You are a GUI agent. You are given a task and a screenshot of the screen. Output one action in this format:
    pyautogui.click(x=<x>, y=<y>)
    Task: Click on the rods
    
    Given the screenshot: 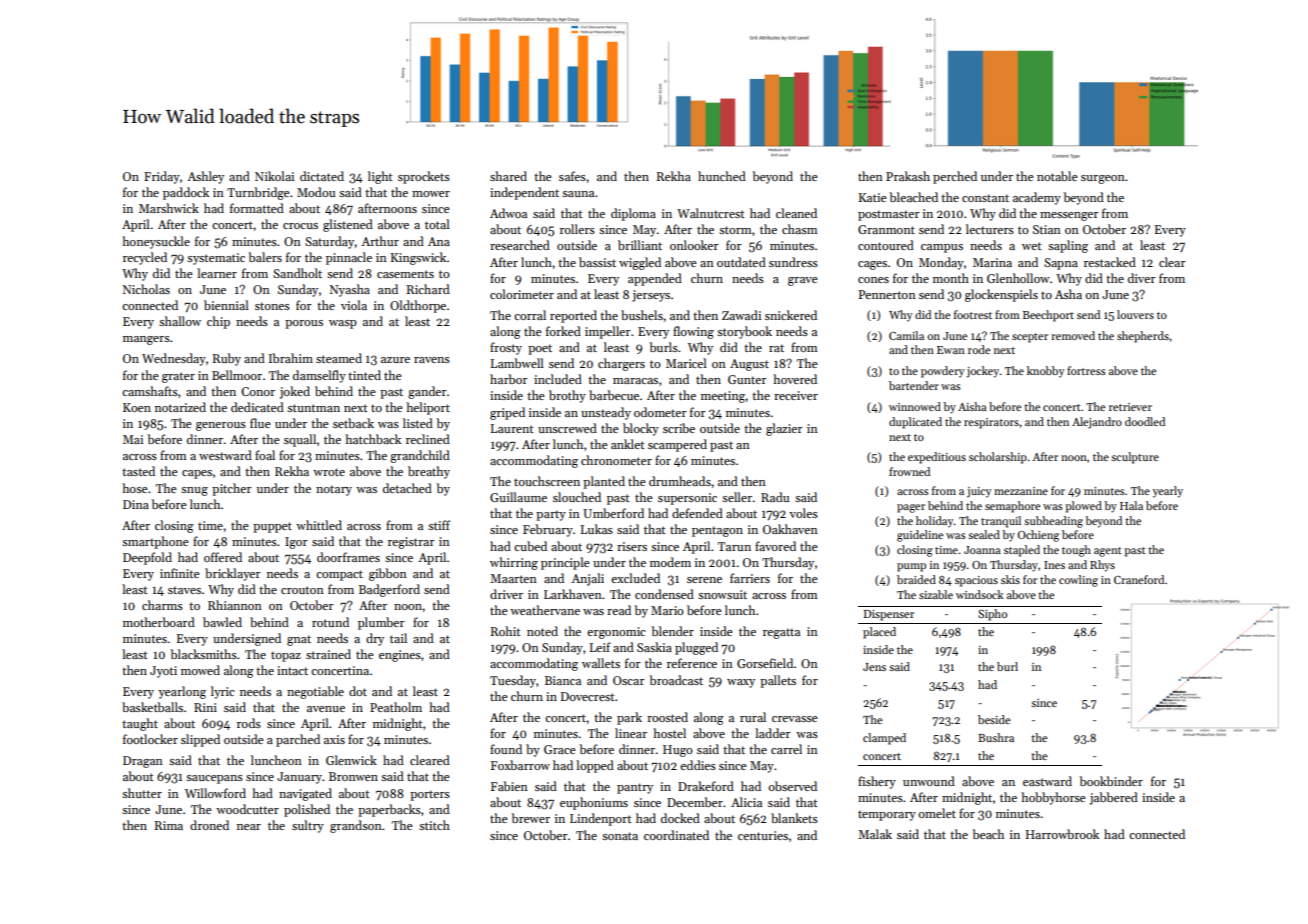 What is the action you would take?
    pyautogui.click(x=249, y=723)
